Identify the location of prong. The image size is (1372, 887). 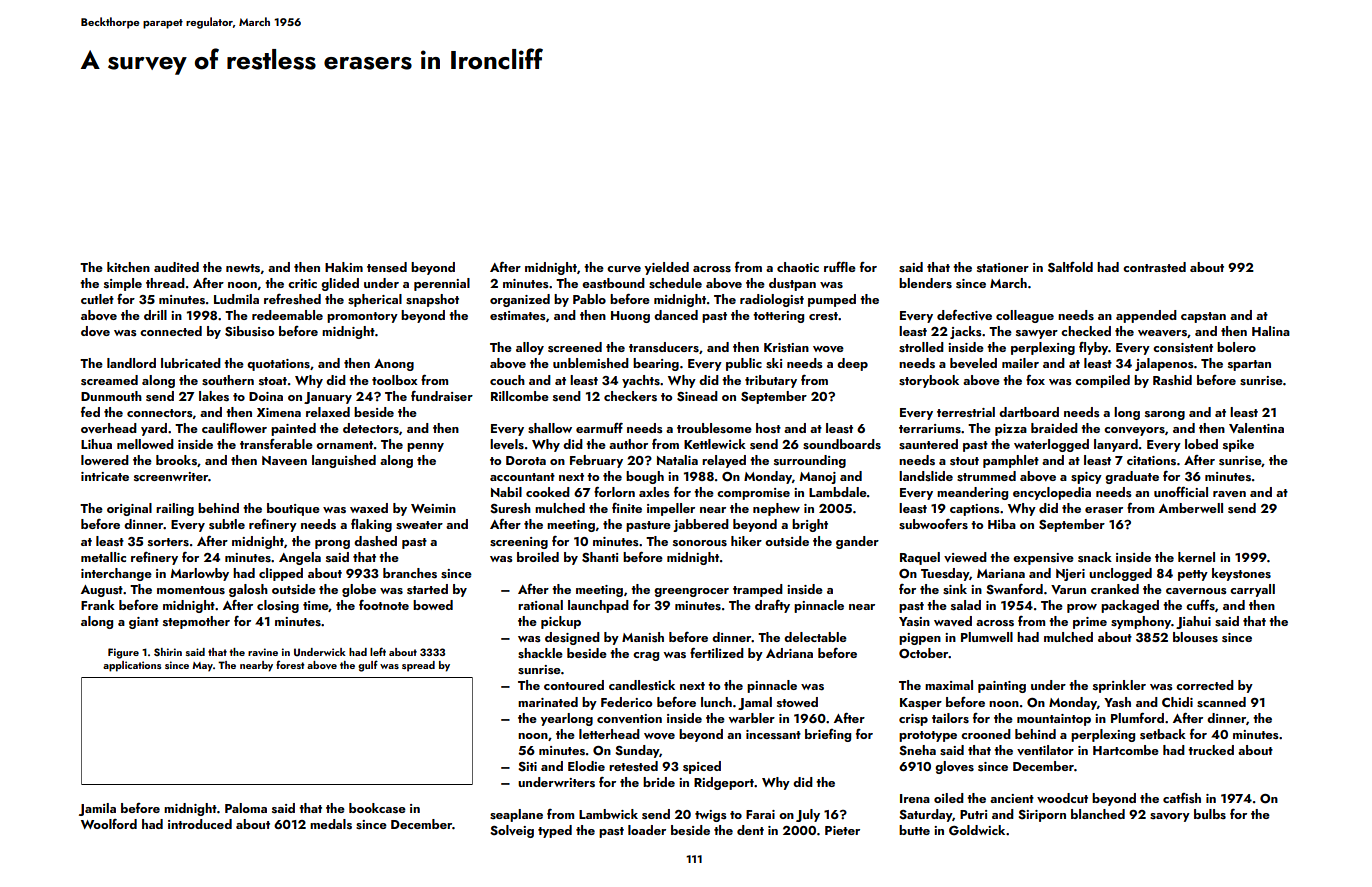
(332, 544).
